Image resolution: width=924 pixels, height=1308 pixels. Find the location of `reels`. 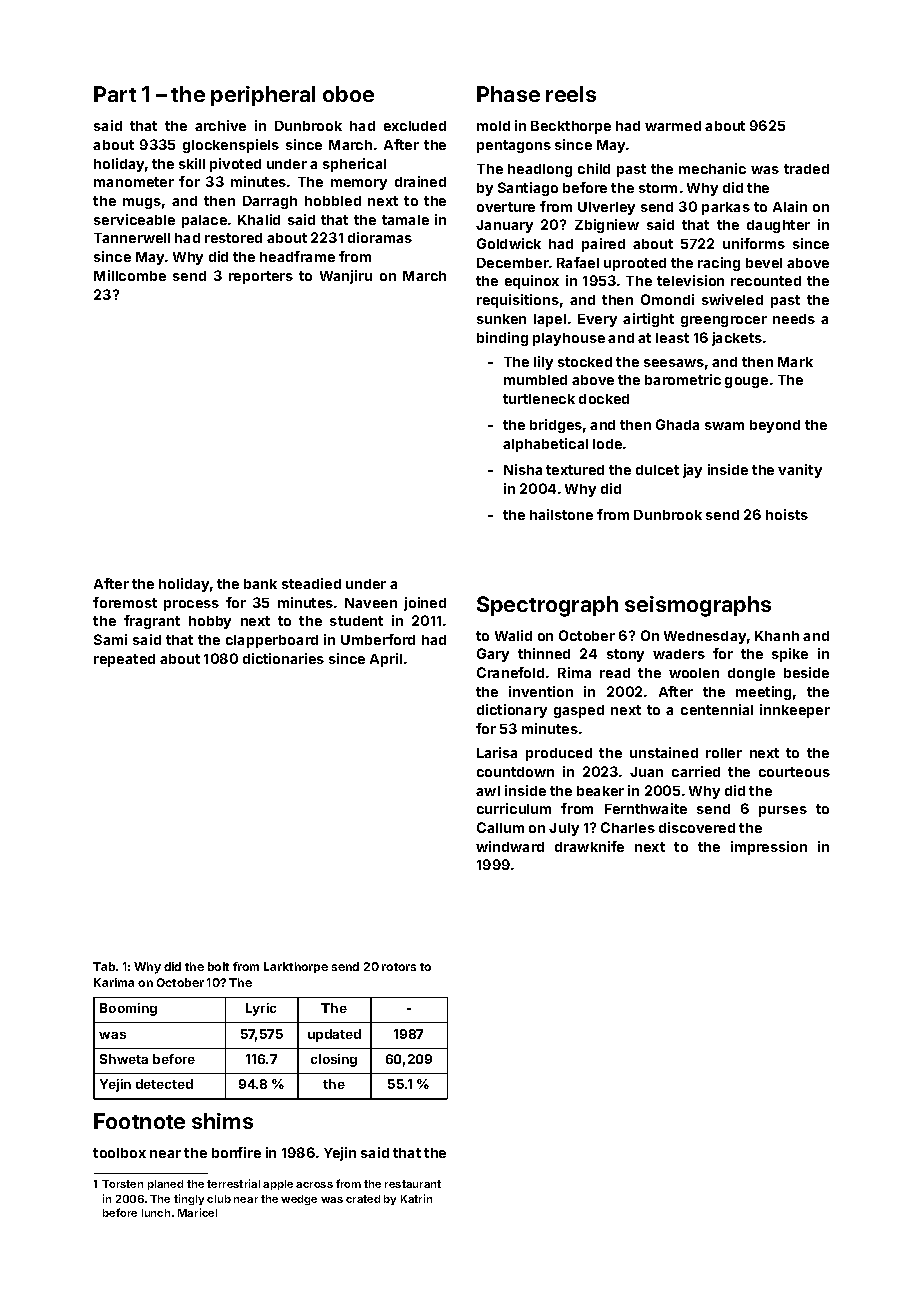

reels is located at coordinates (571, 94).
